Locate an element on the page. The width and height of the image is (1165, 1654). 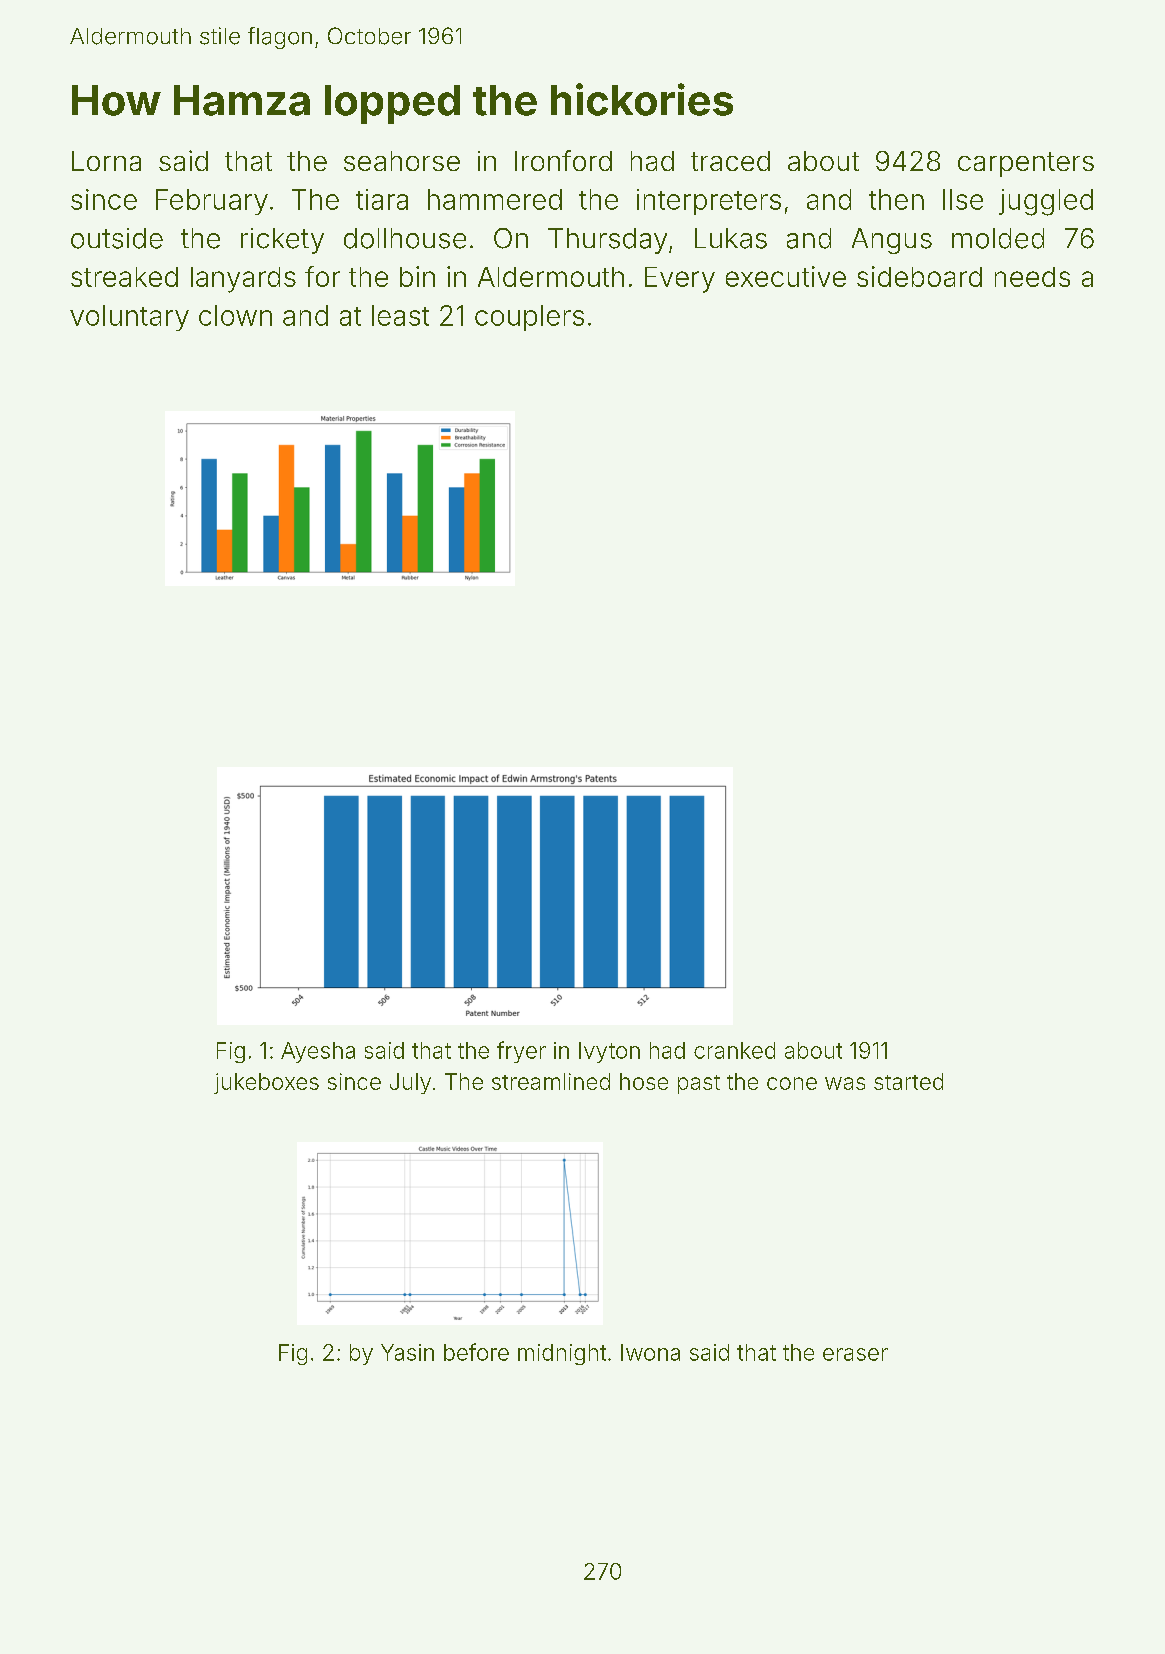
midnight is located at coordinates (562, 1354).
